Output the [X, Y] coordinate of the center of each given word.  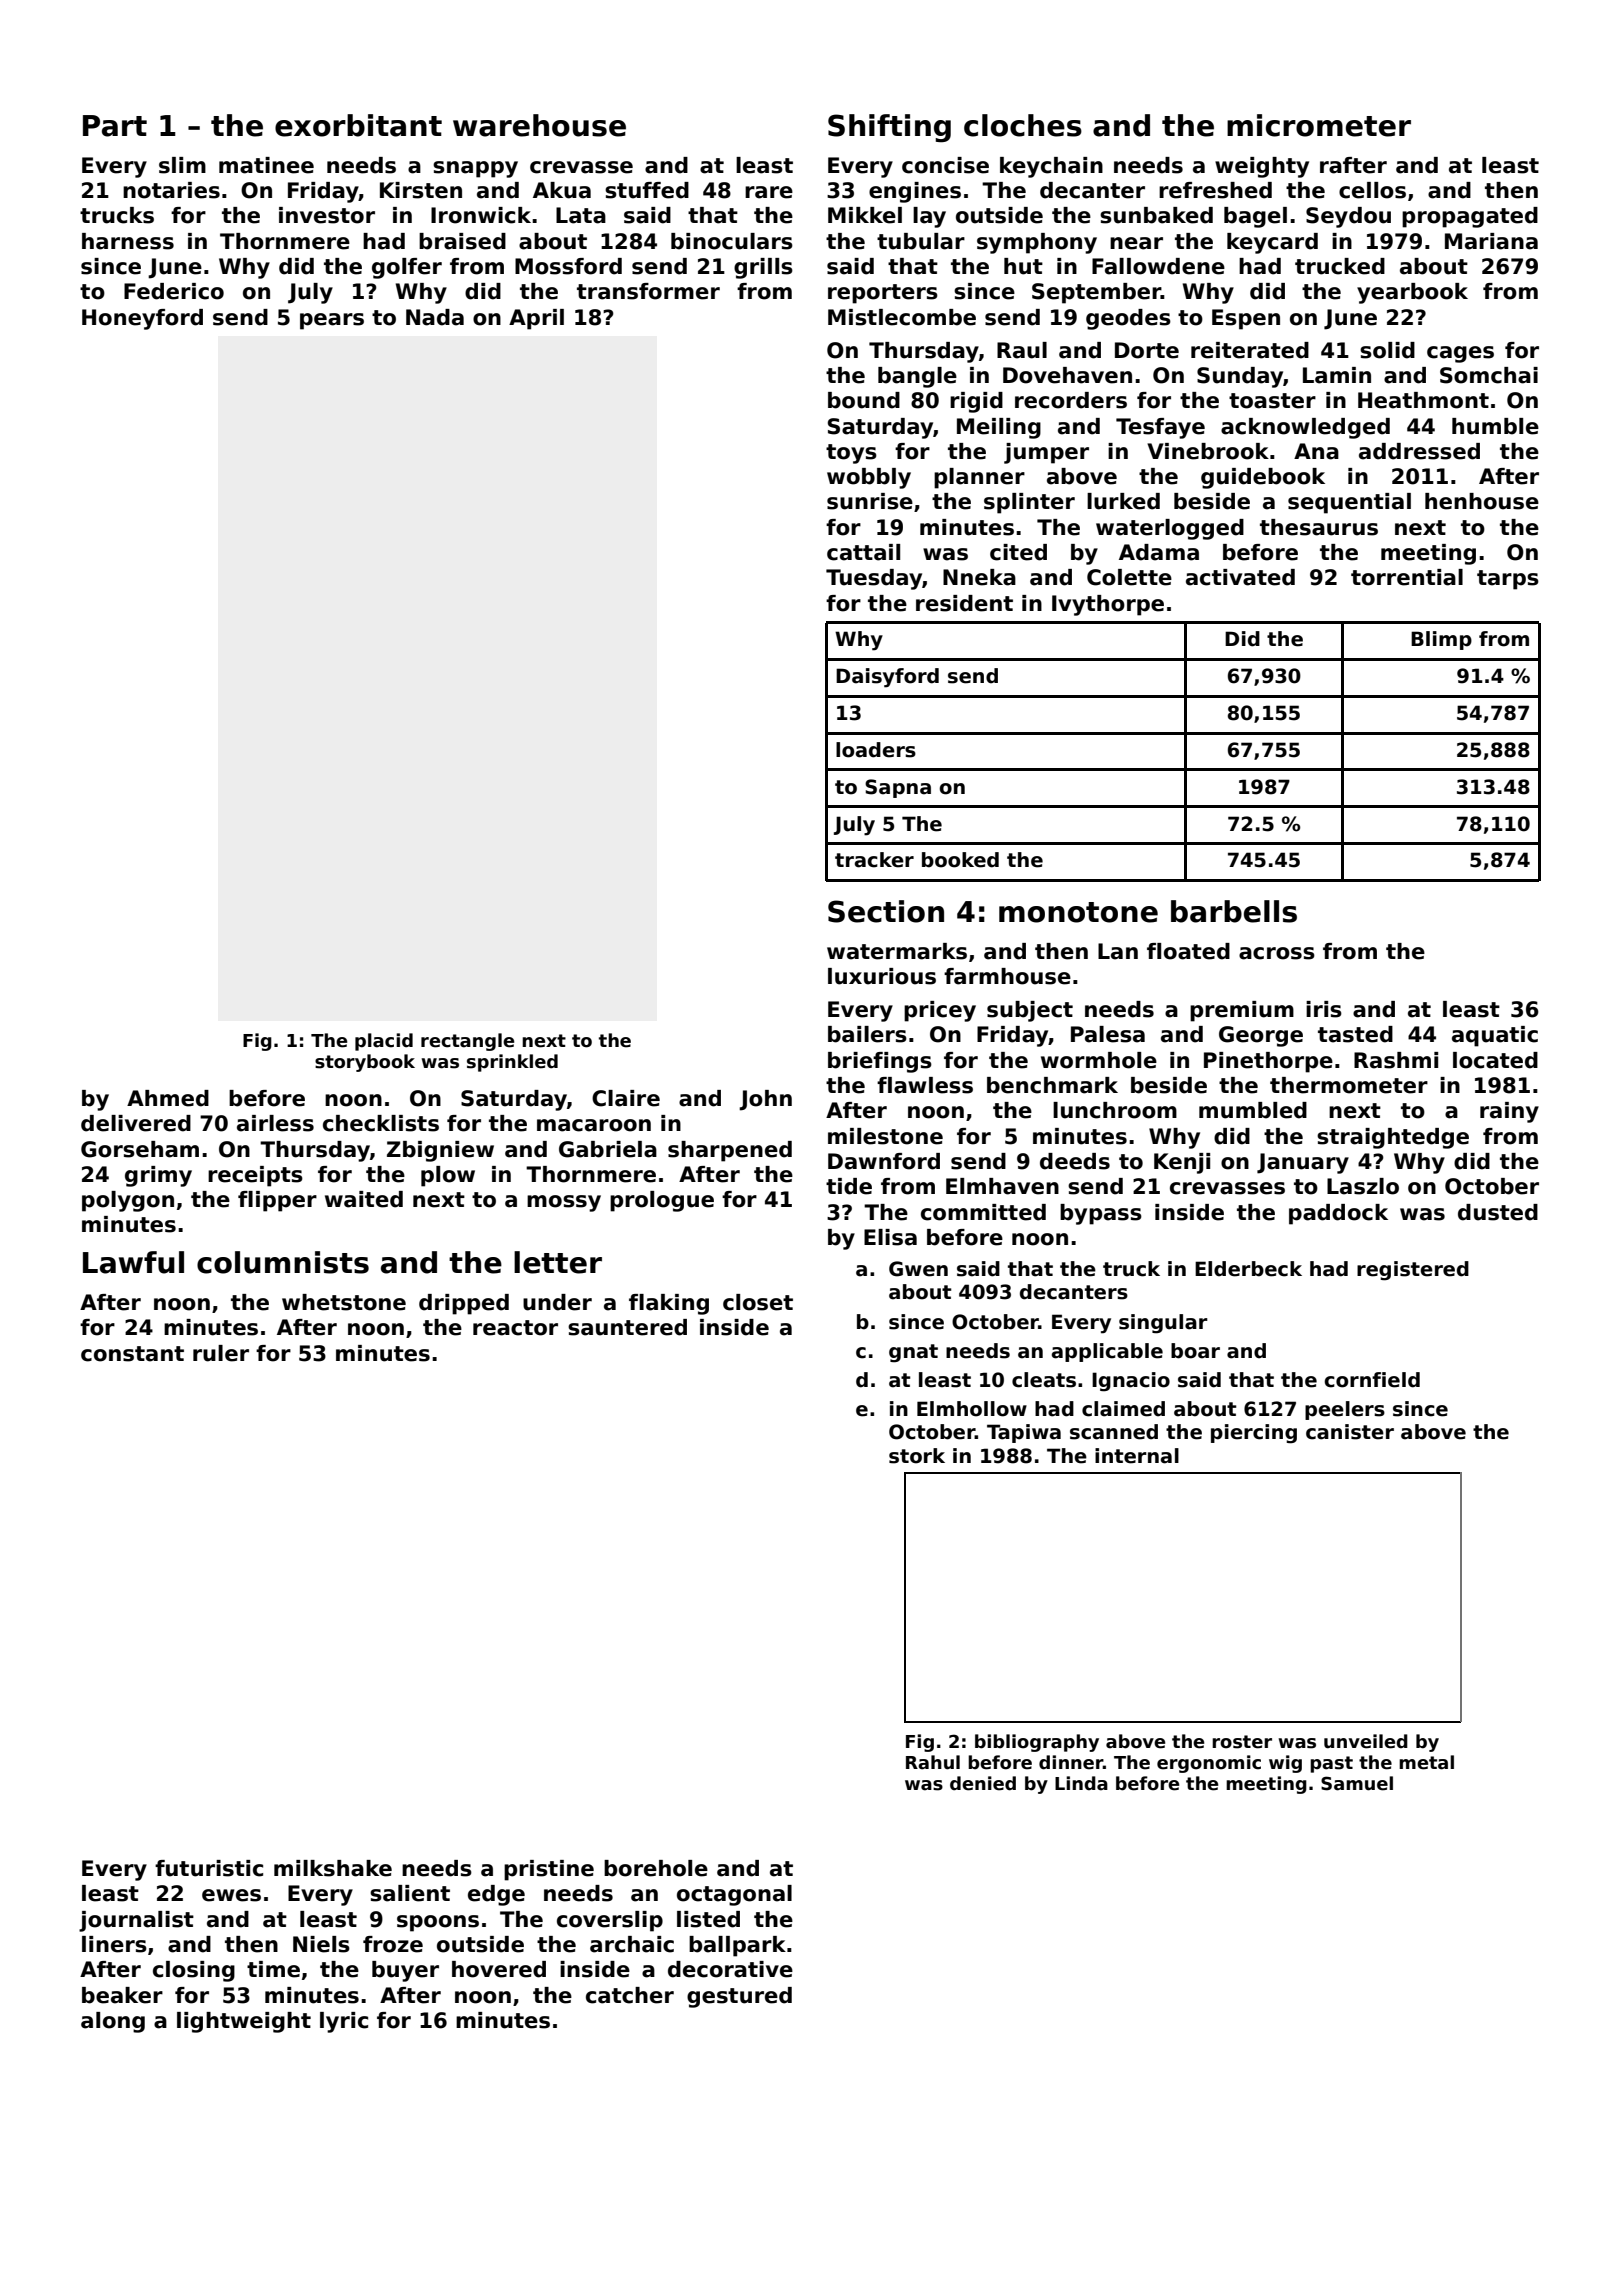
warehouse [539, 125]
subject [1030, 1011]
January [1303, 1163]
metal [1426, 1762]
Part [115, 126]
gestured [739, 1997]
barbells [1234, 911]
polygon [128, 1201]
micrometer [1319, 125]
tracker [874, 860]
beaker [122, 1995]
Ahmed [168, 1098]
